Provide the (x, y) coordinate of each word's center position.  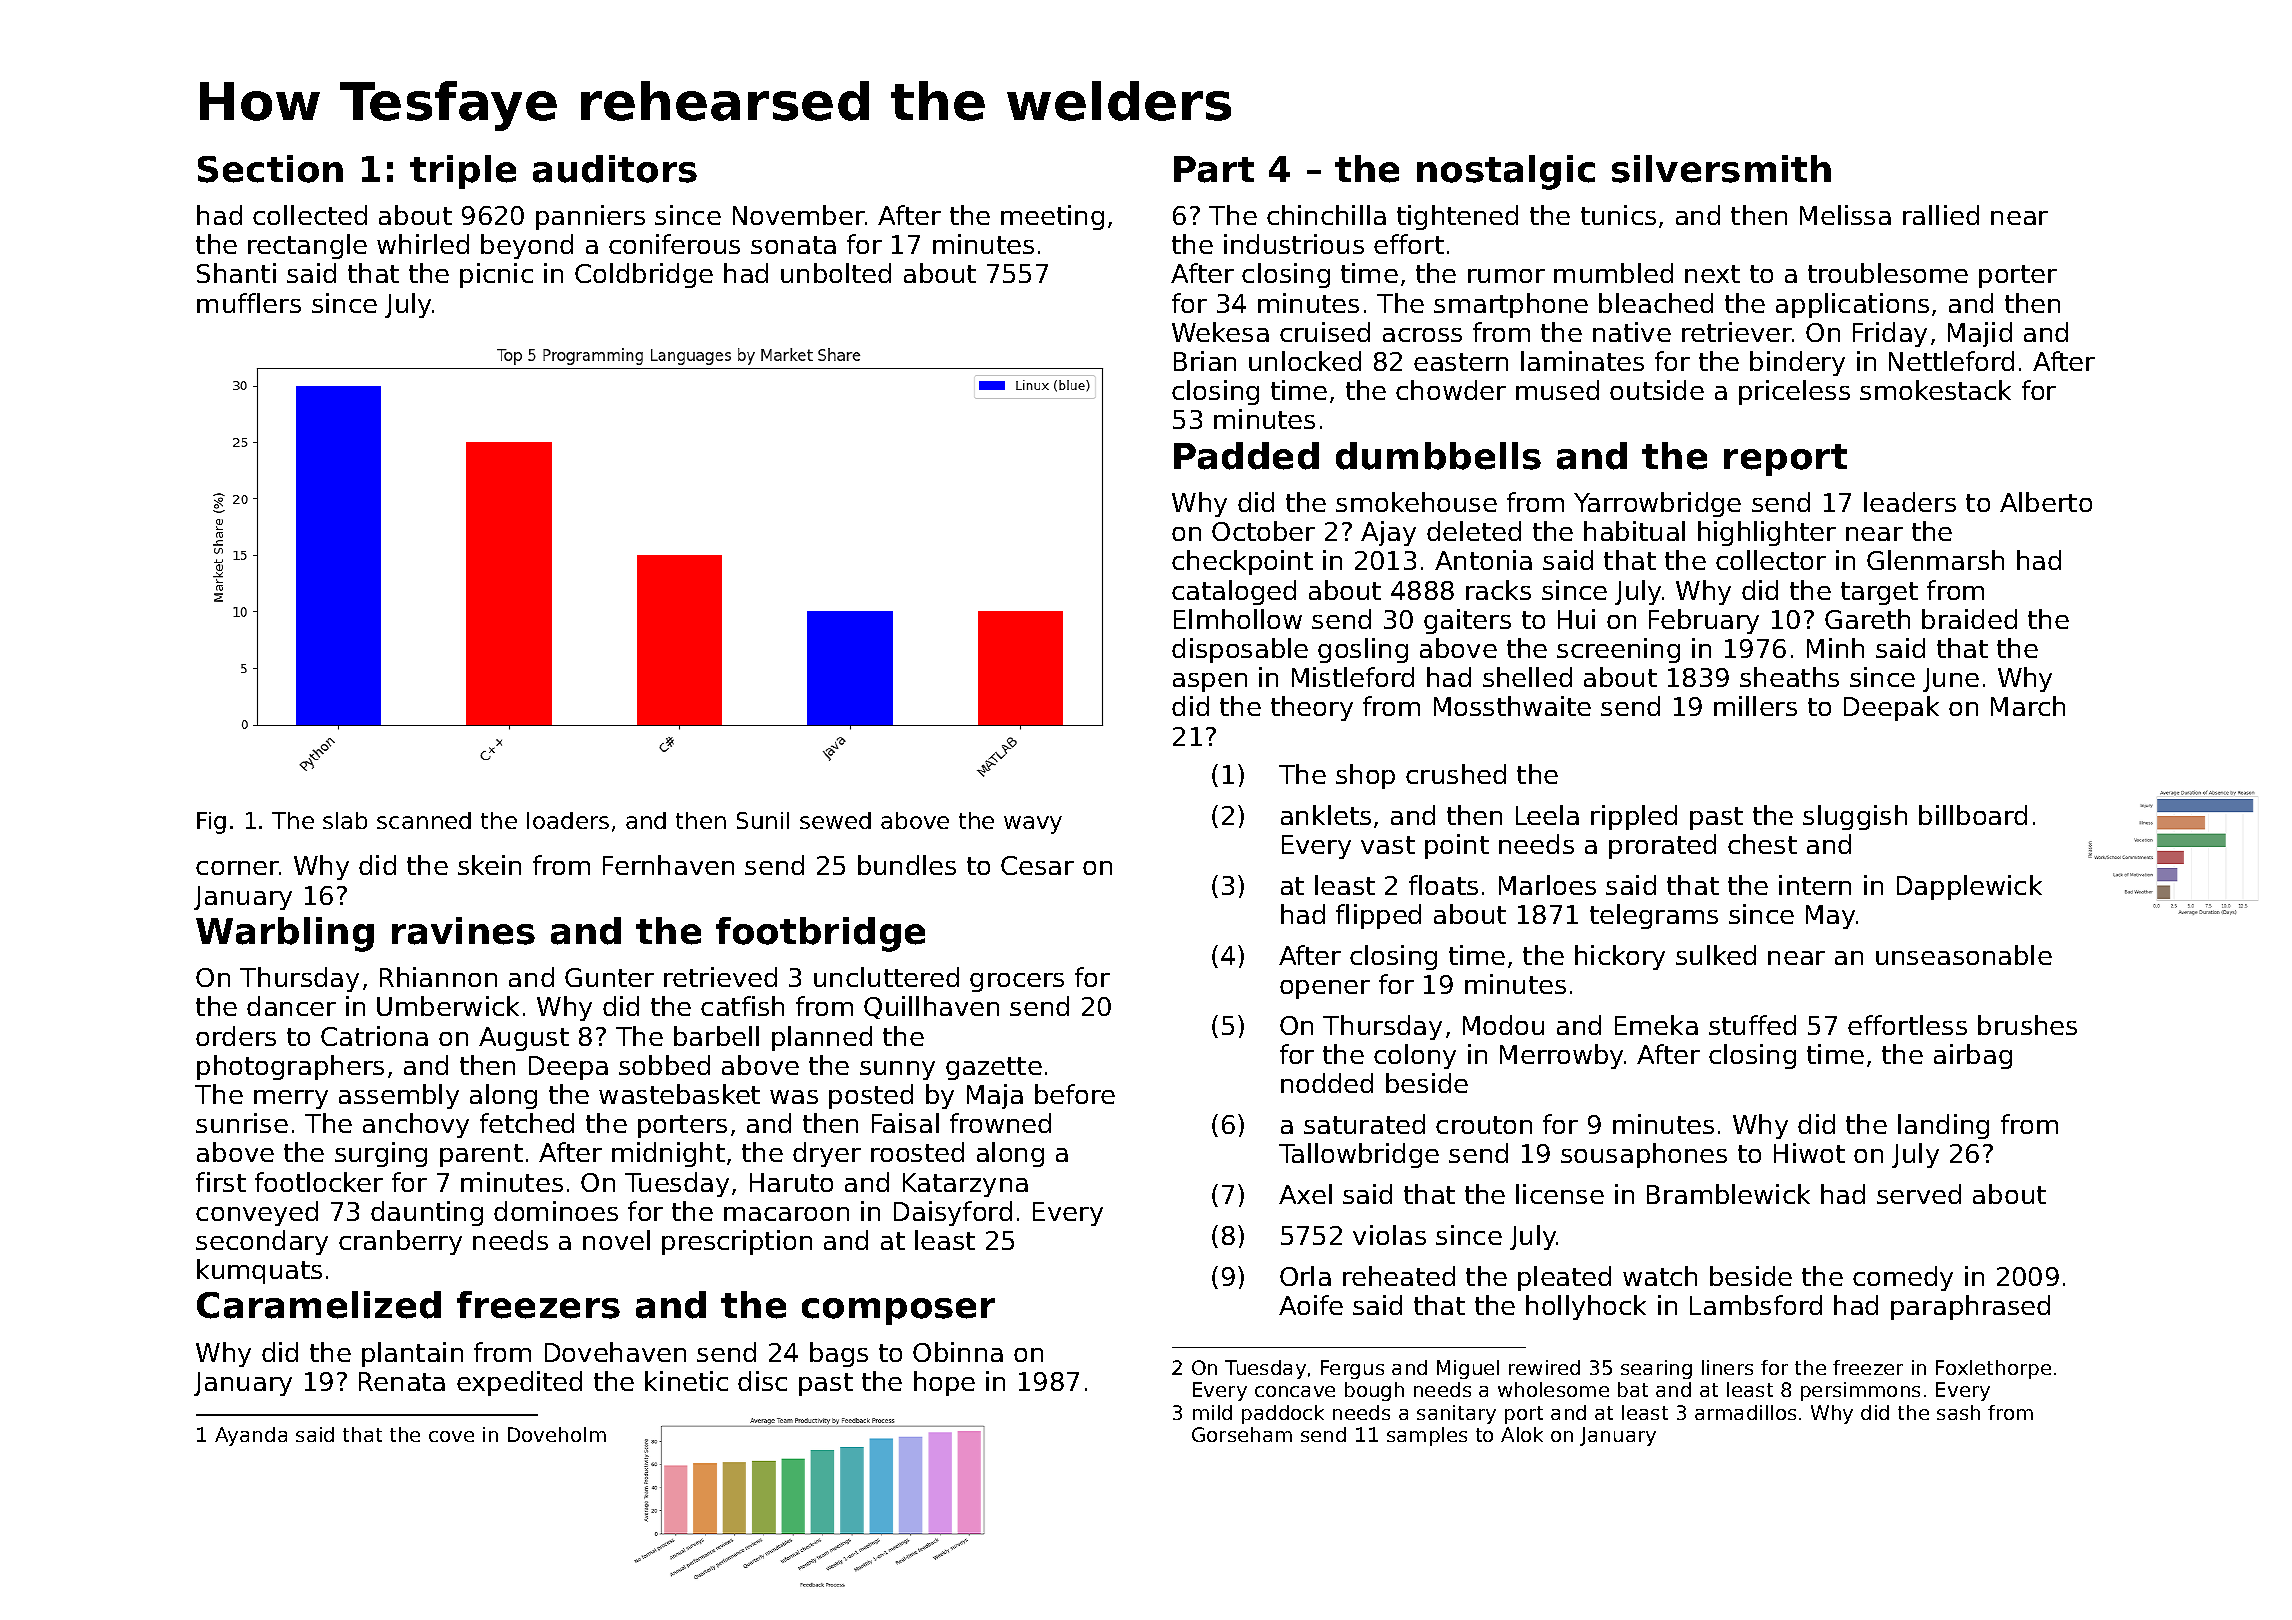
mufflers (249, 303)
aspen (1210, 682)
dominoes (556, 1211)
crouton (1484, 1125)
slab (345, 820)
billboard (1973, 815)
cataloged (1234, 592)
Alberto (2046, 502)
